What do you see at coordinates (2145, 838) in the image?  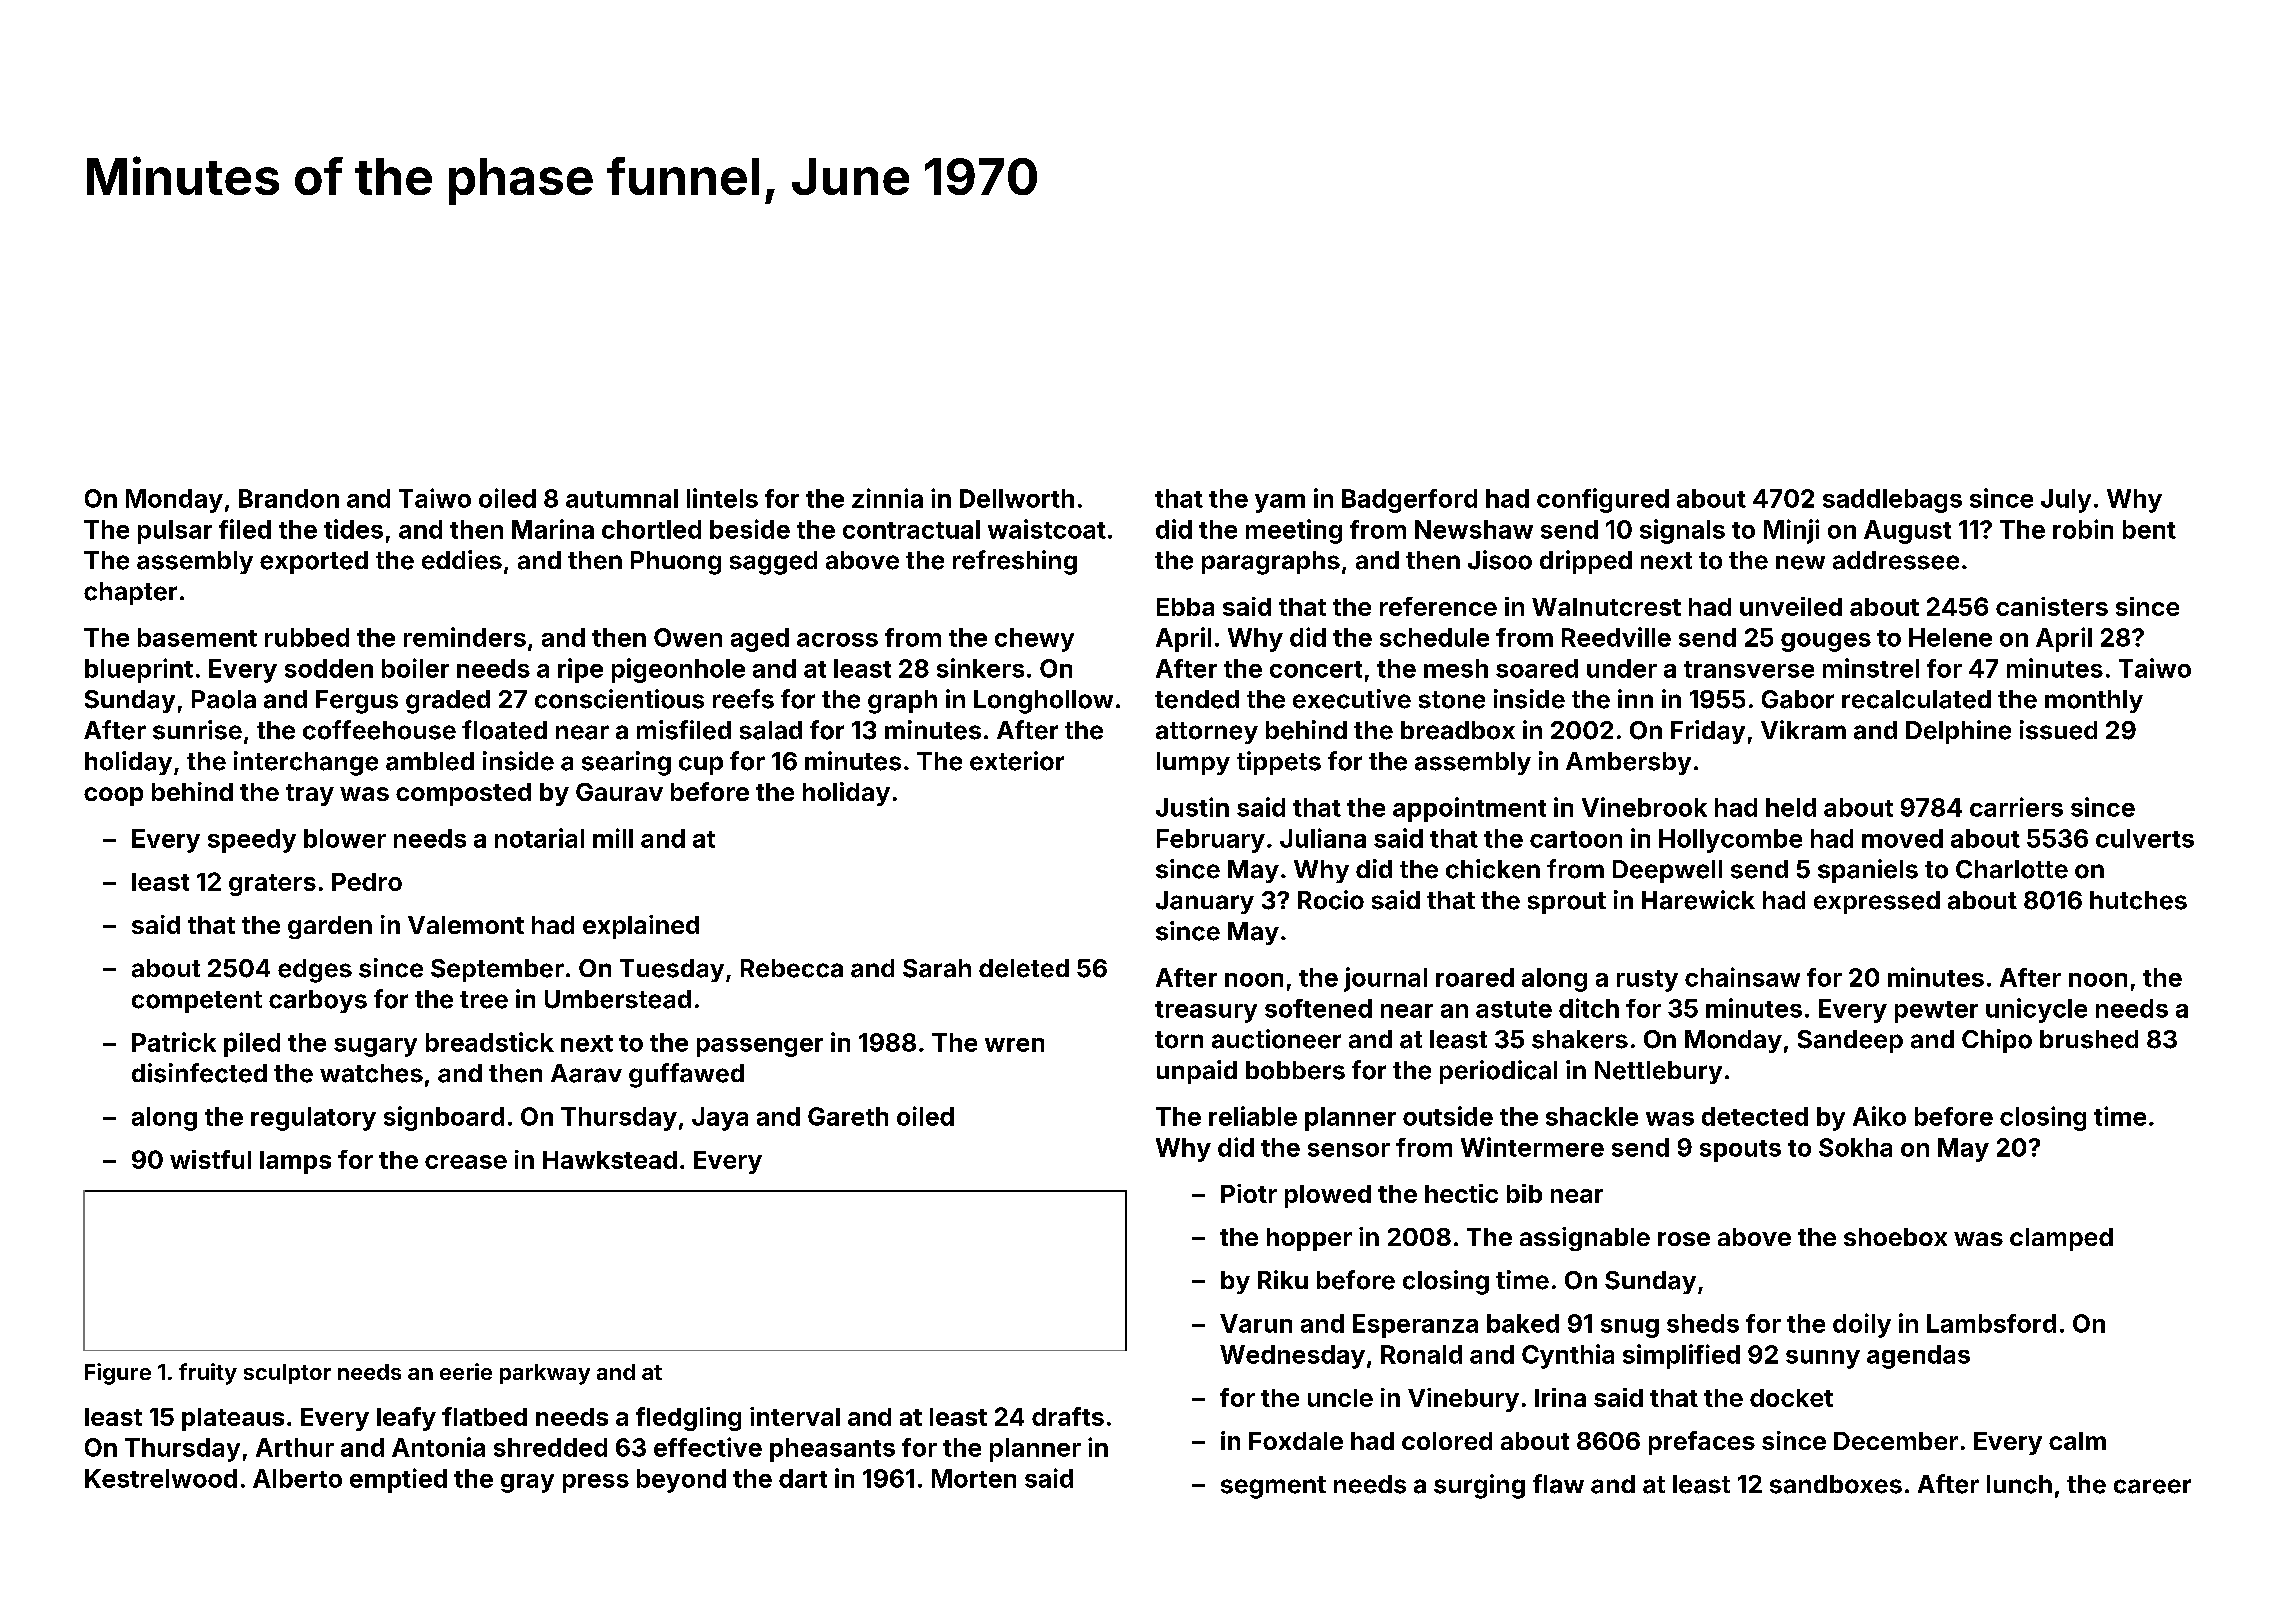 I see `culverts` at bounding box center [2145, 838].
